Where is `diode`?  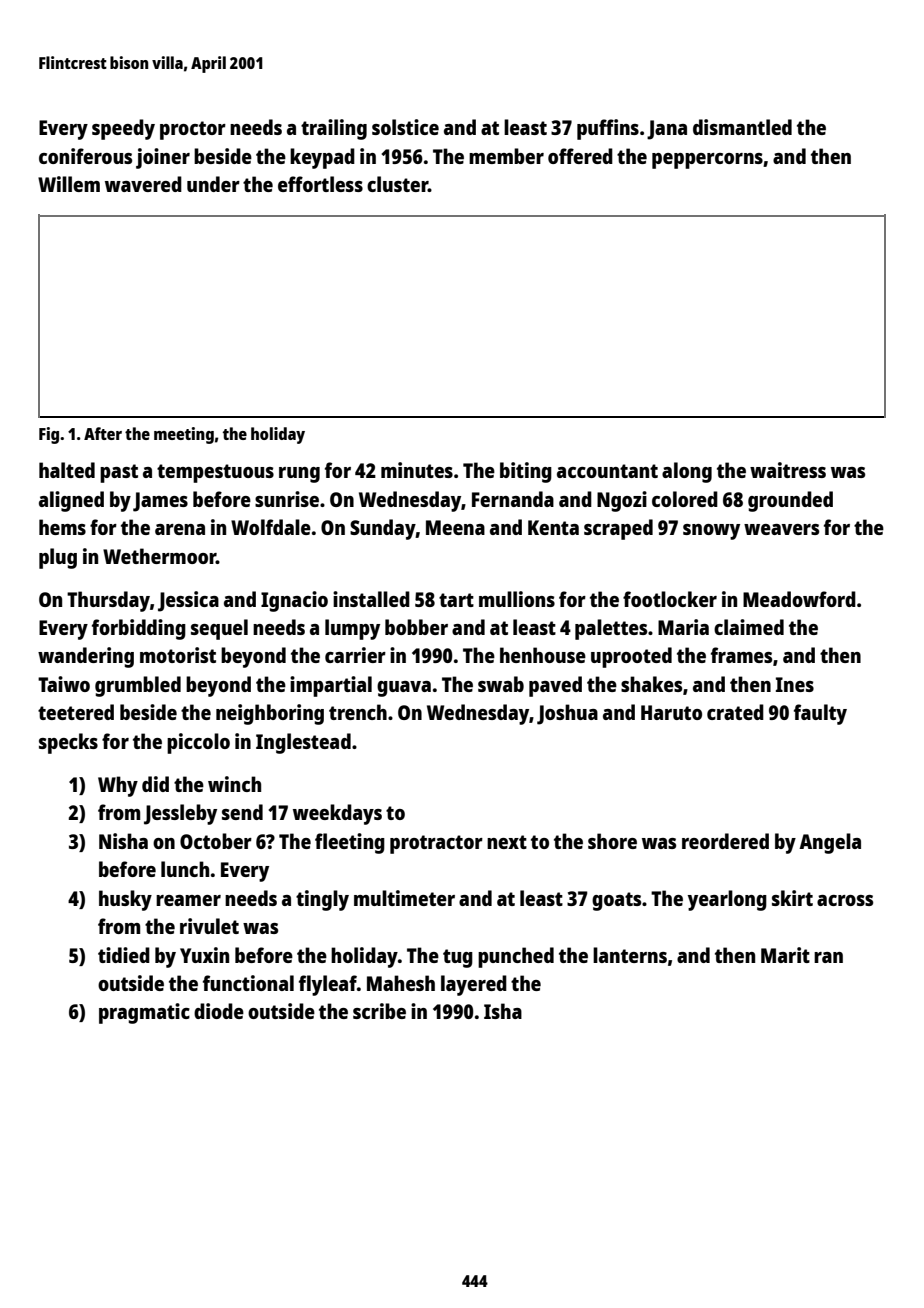
diode is located at coordinates (219, 1011).
